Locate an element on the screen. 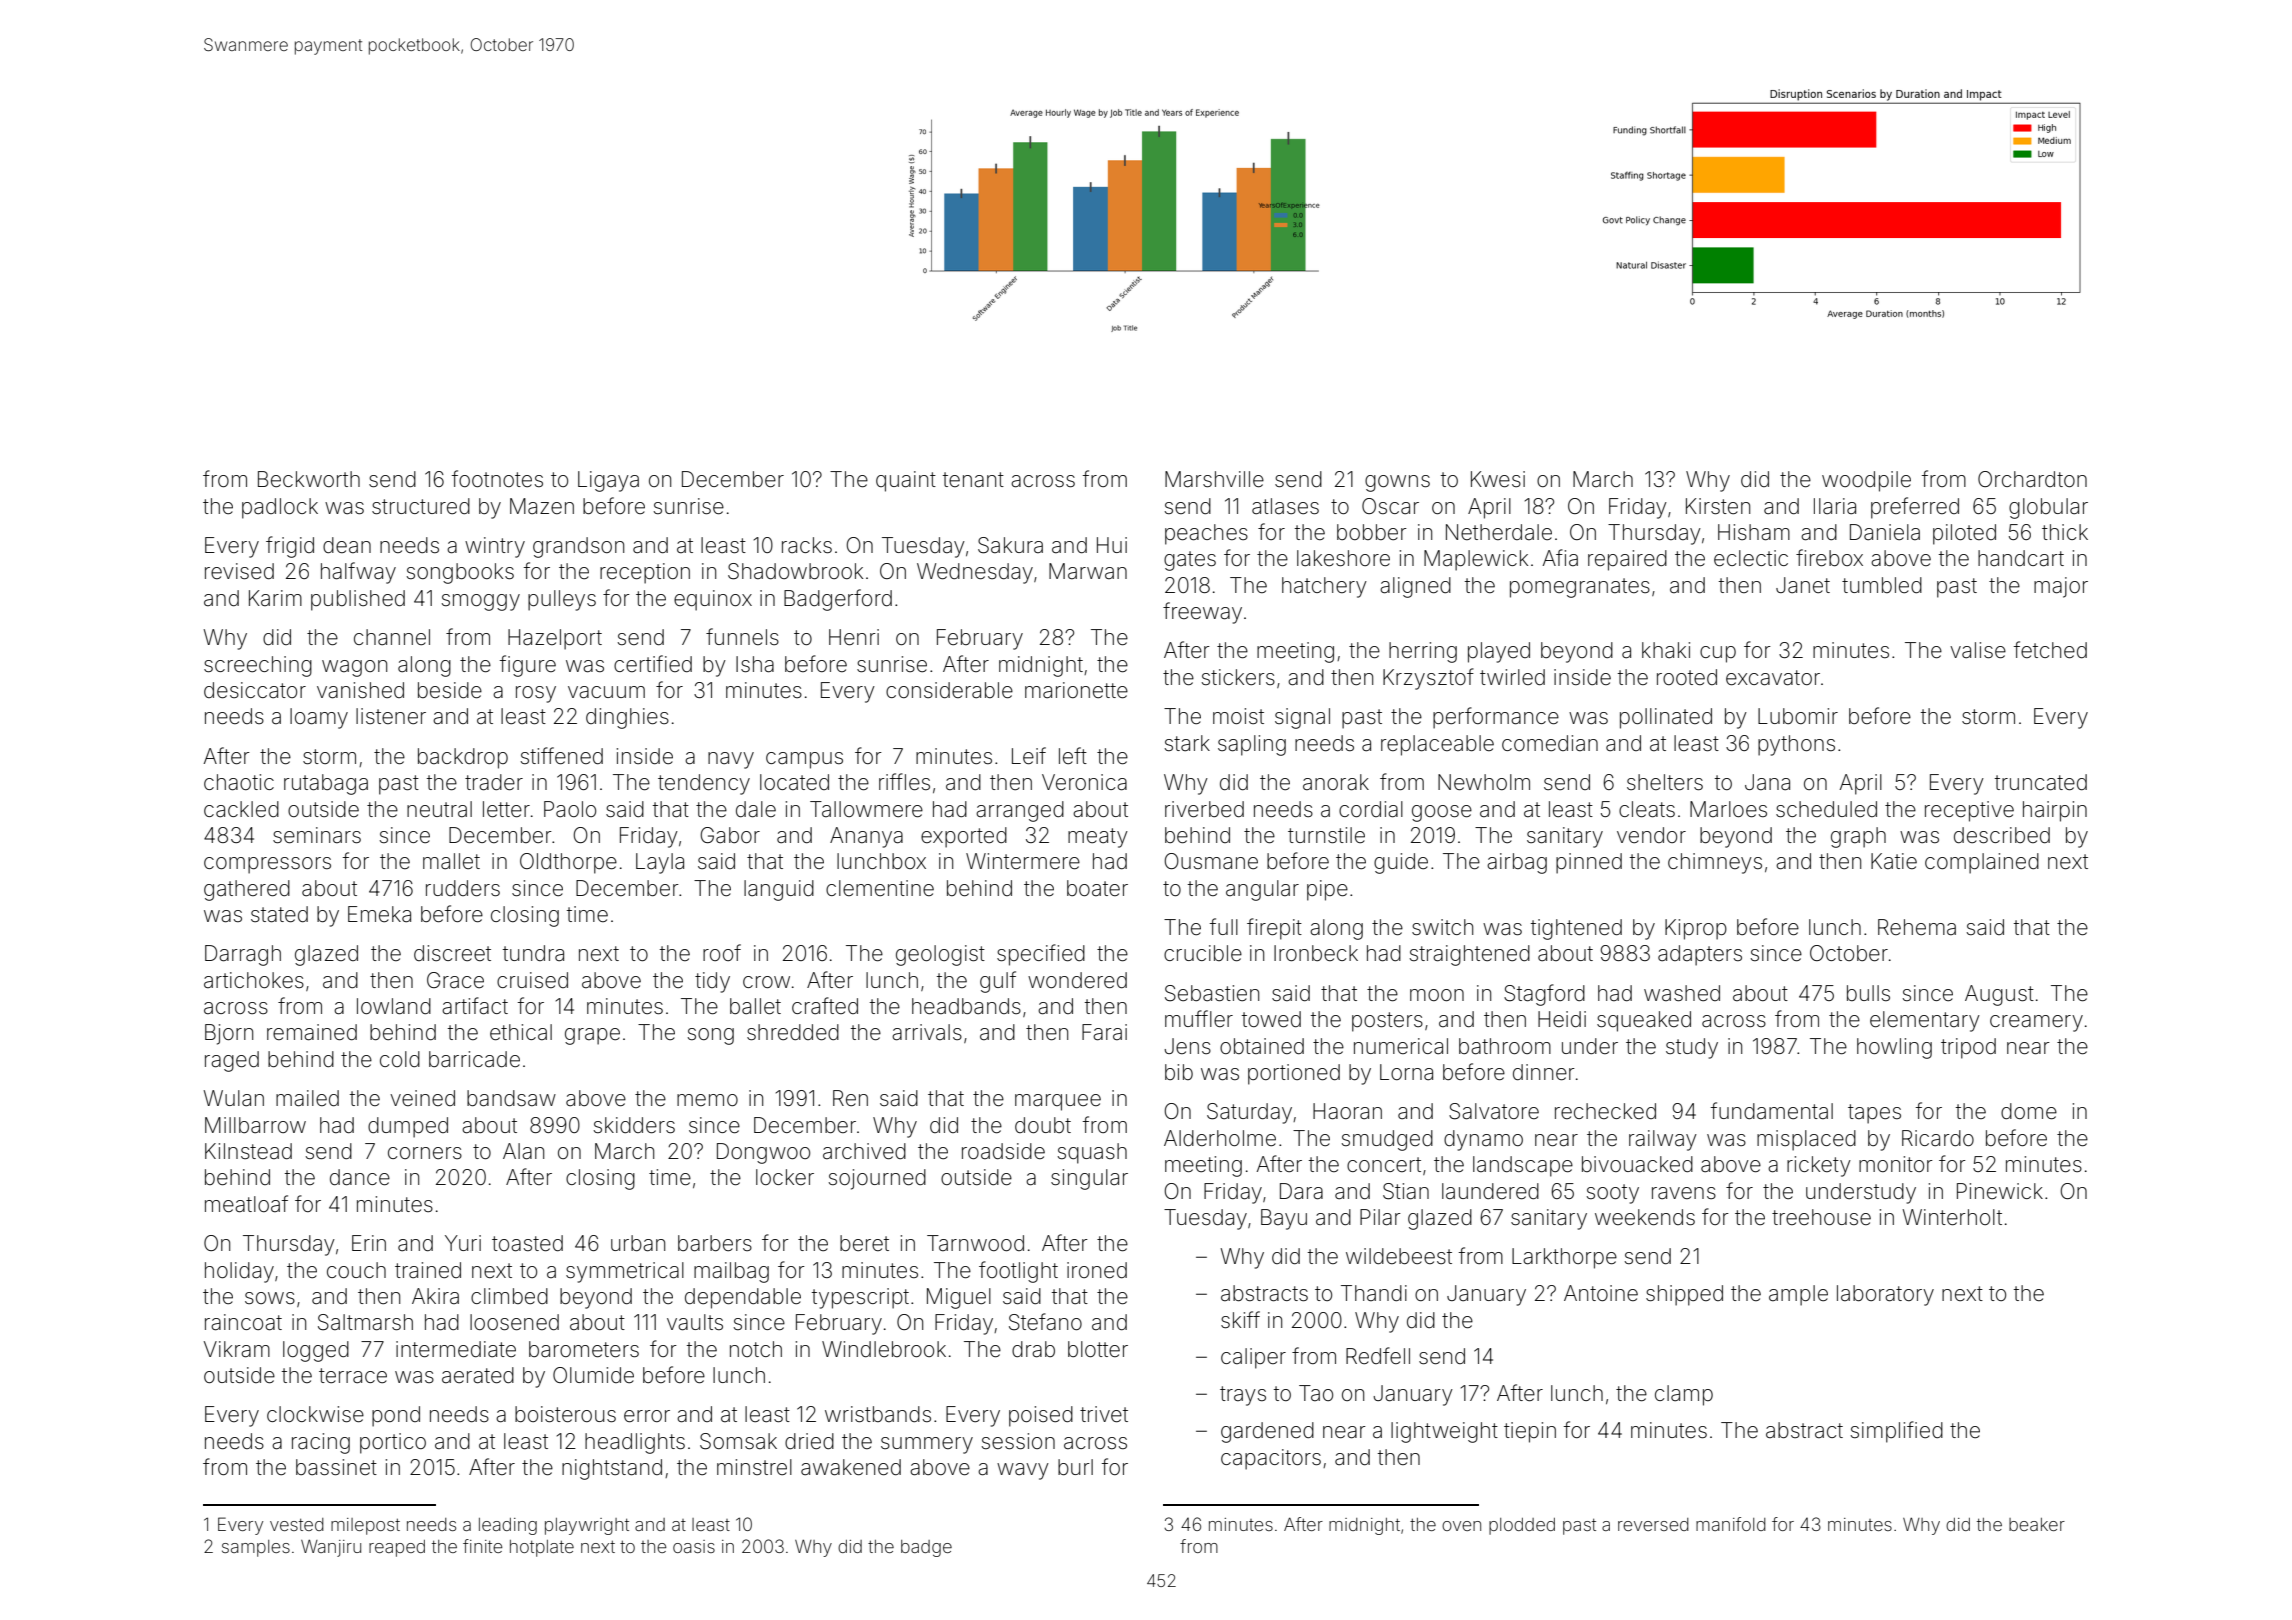 The width and height of the screenshot is (2292, 1620). Ilaria is located at coordinates (1835, 506).
